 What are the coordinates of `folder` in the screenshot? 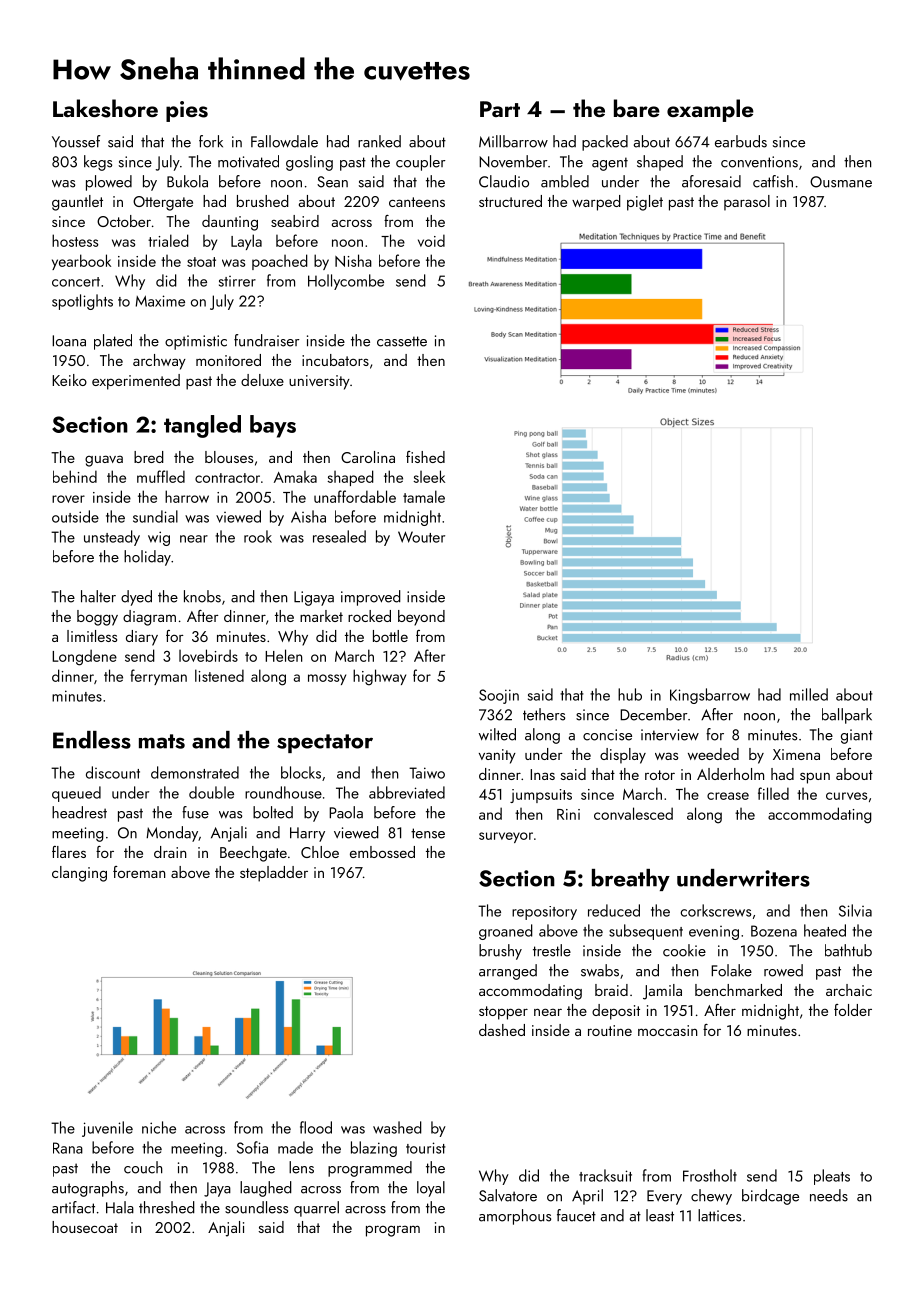 It's located at (853, 1010).
